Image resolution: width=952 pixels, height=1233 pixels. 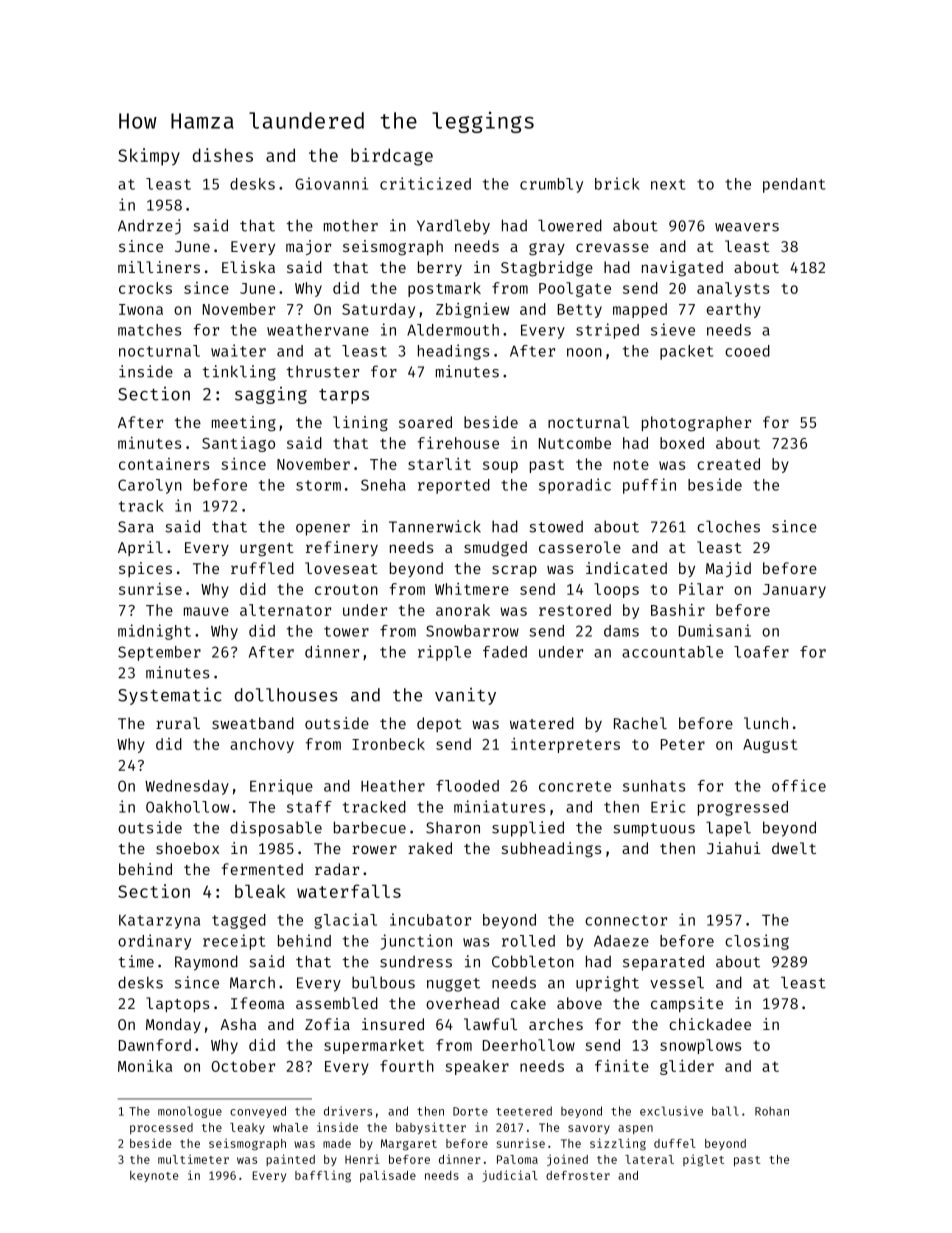 What do you see at coordinates (528, 829) in the image?
I see `supplied` at bounding box center [528, 829].
